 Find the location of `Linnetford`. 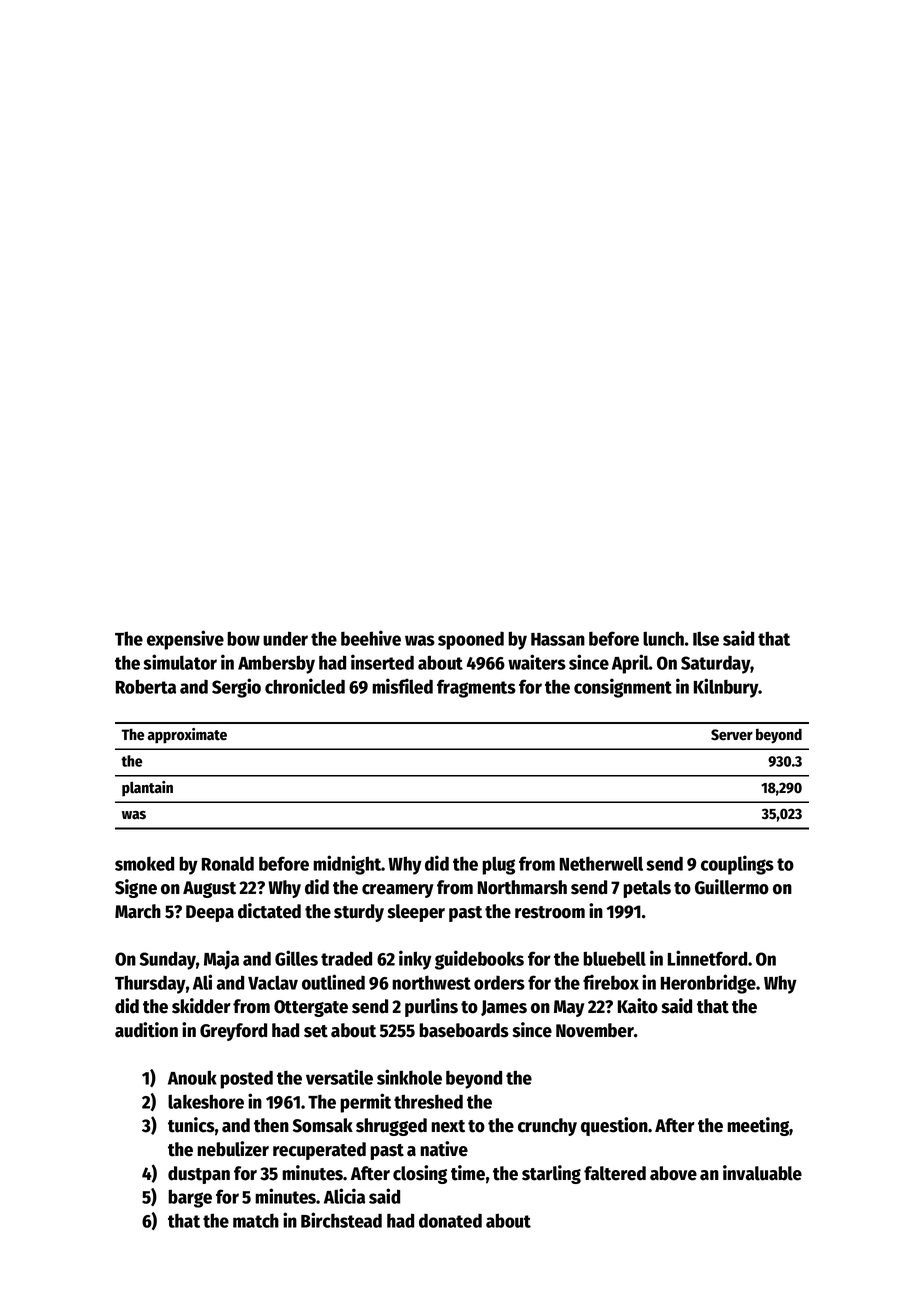

Linnetford is located at coordinates (707, 958).
